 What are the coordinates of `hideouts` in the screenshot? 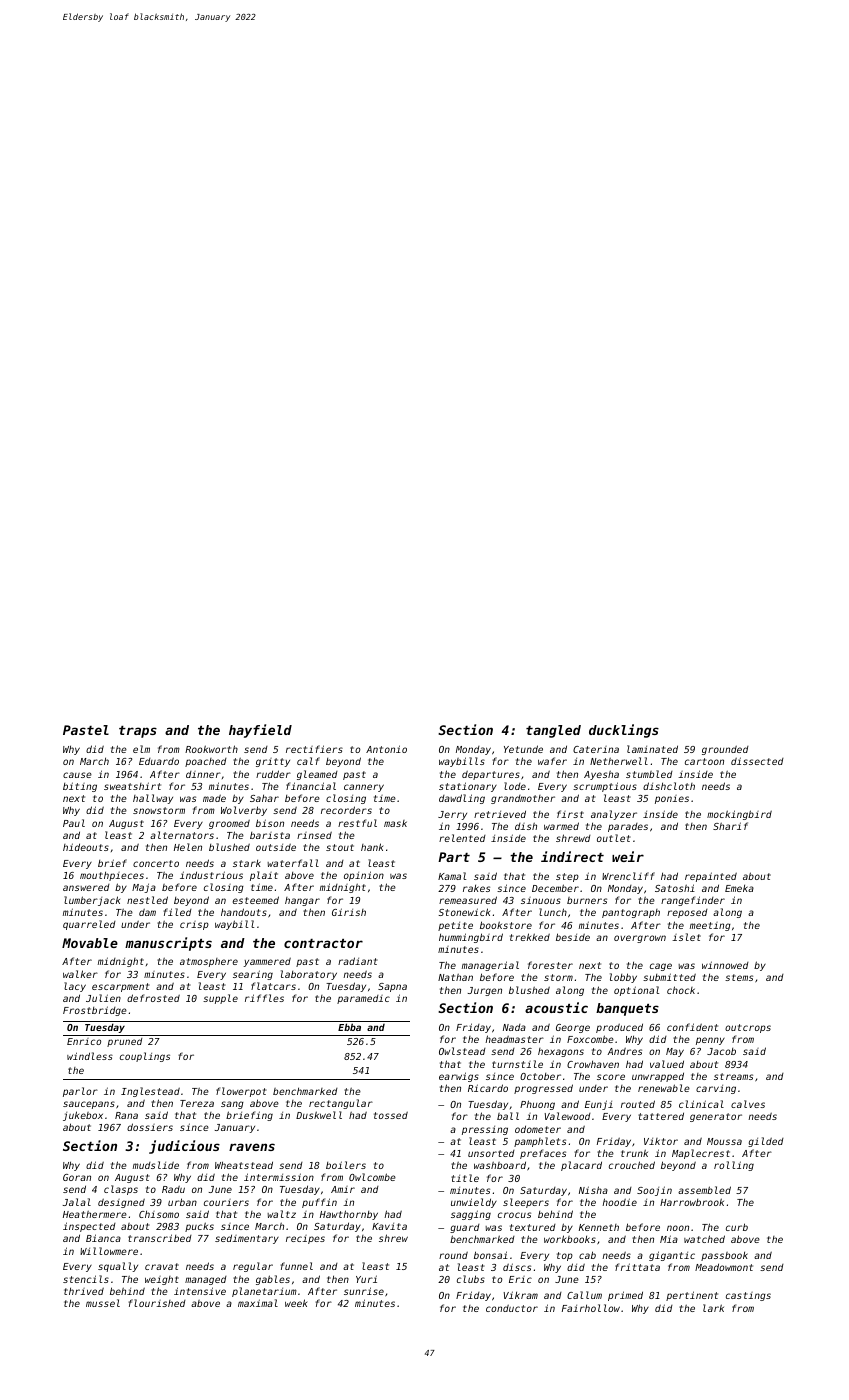 It's located at (86, 847).
